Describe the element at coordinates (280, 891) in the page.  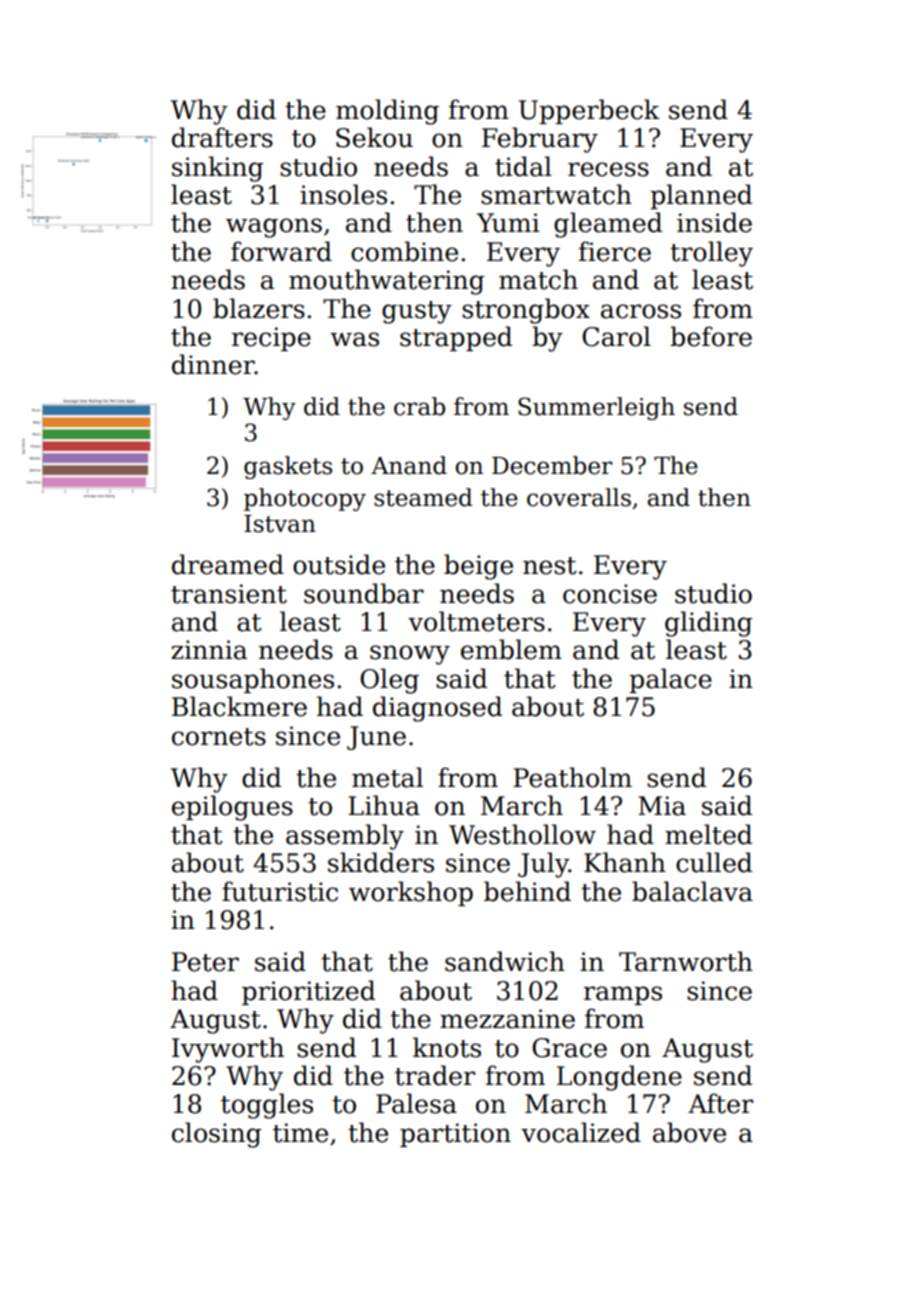
I see `futuristic` at that location.
